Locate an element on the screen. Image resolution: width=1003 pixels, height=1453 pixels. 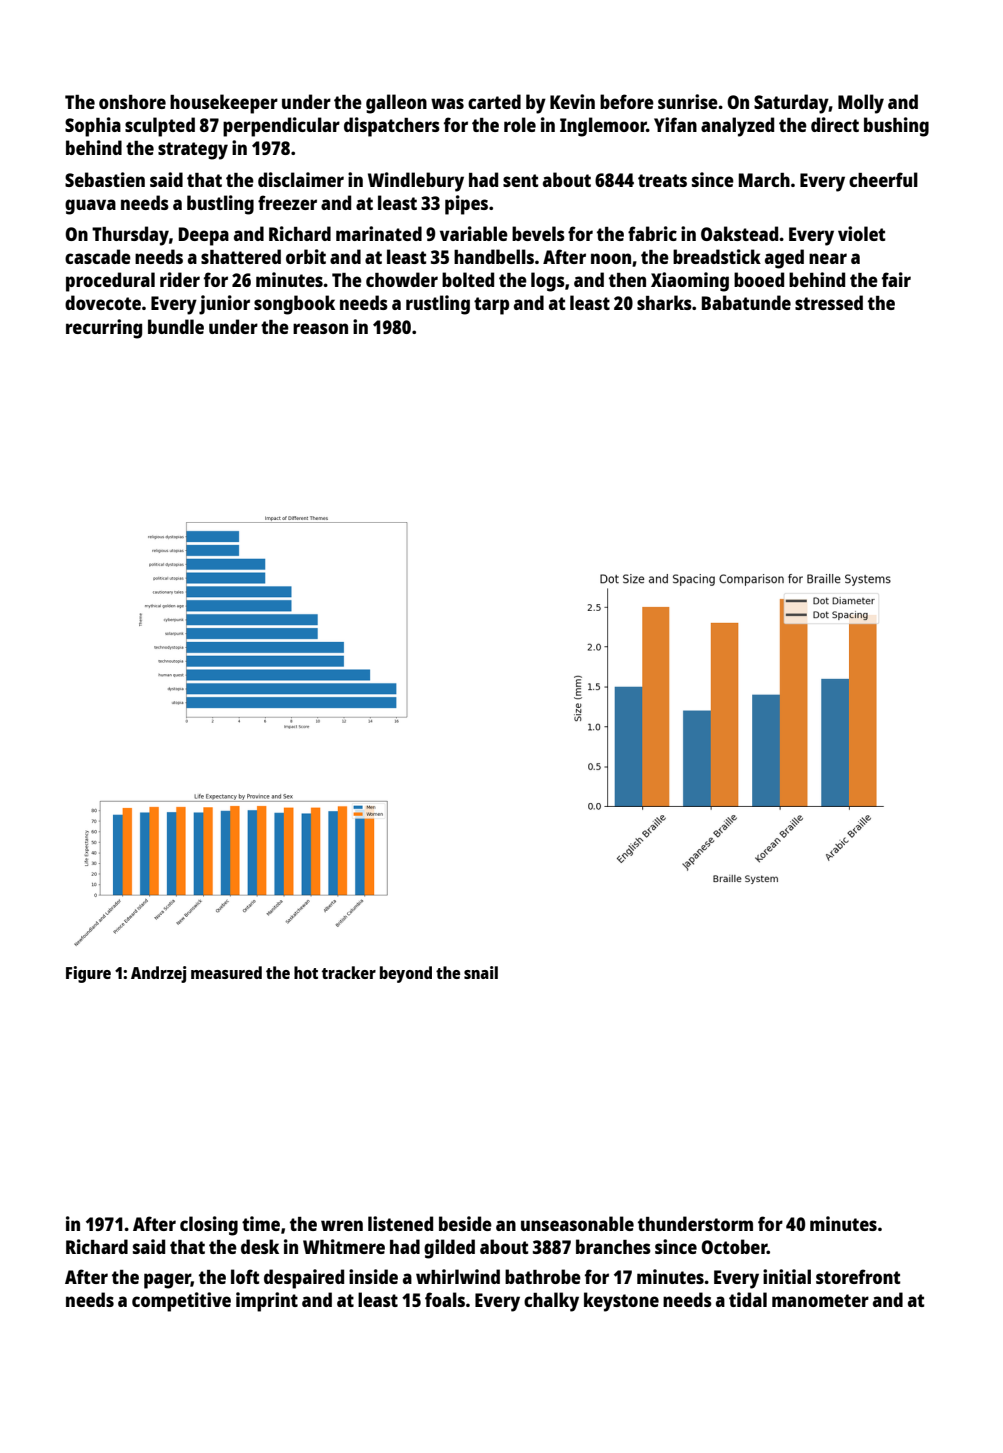
recurring is located at coordinates (104, 329).
